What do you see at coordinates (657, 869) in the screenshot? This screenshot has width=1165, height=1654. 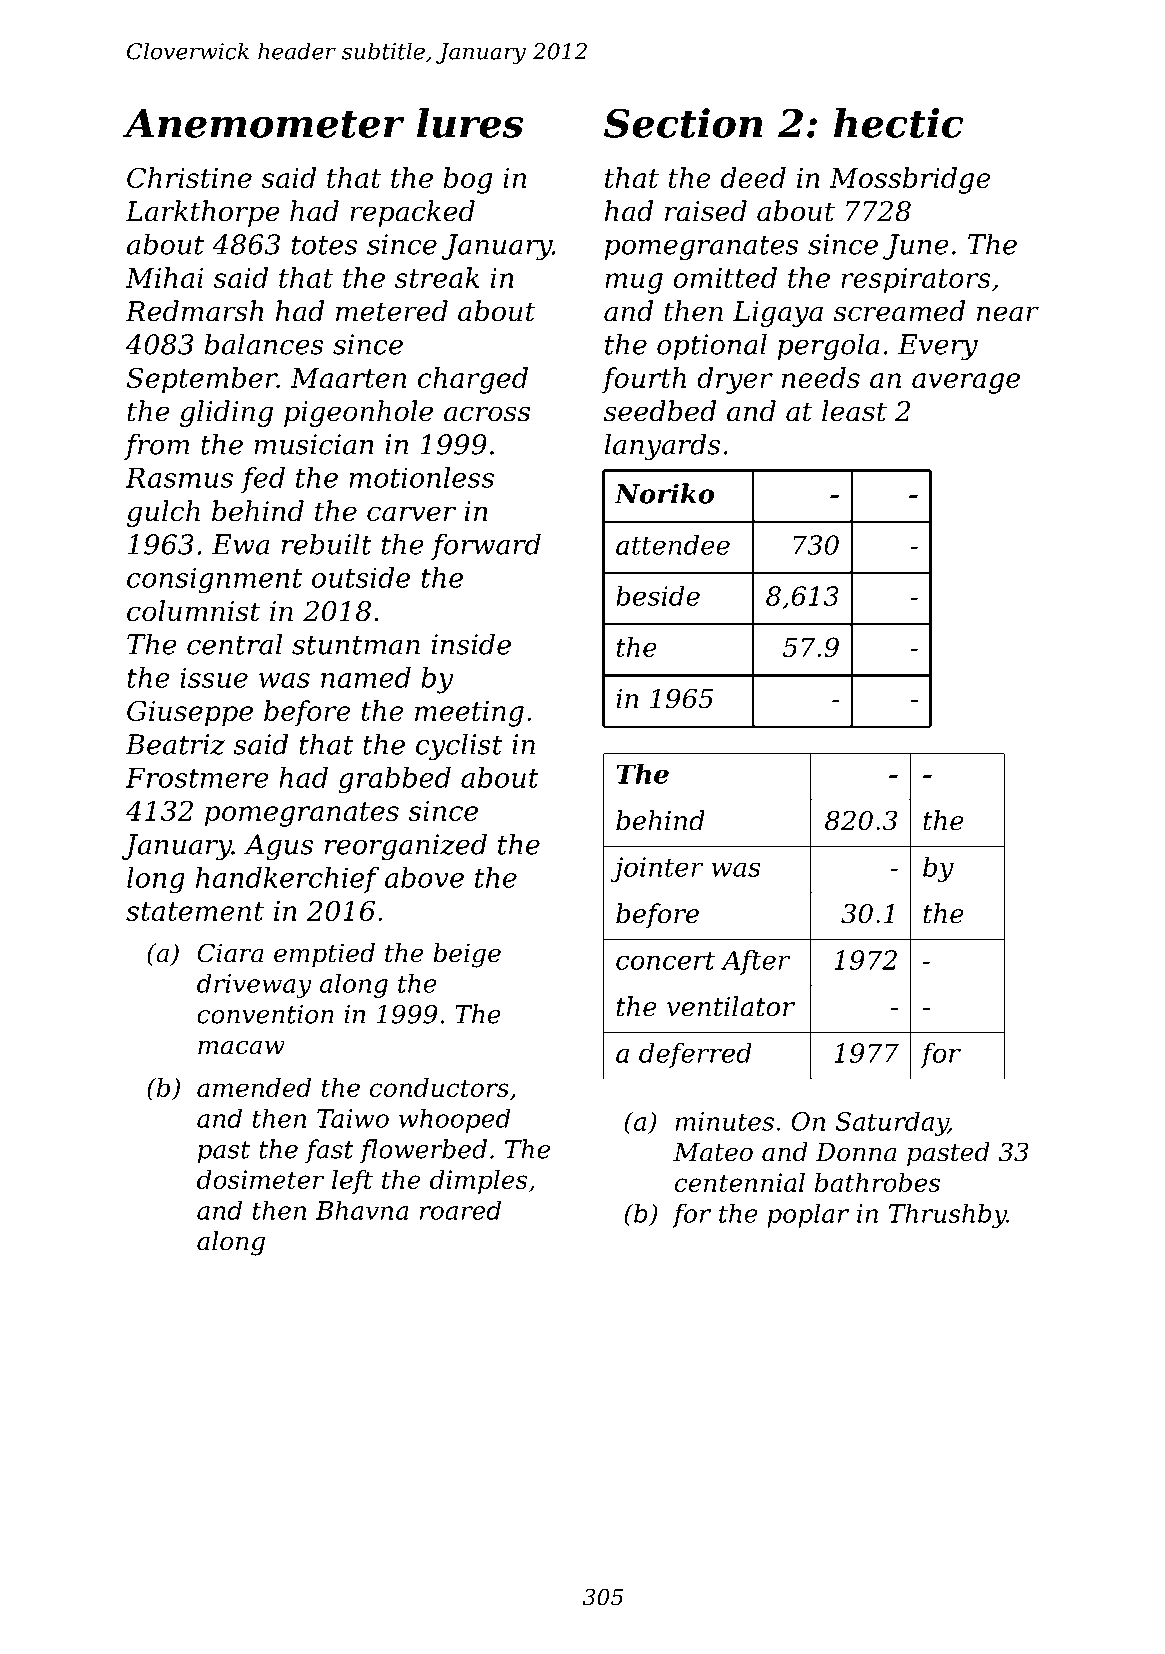 I see `jointer` at bounding box center [657, 869].
